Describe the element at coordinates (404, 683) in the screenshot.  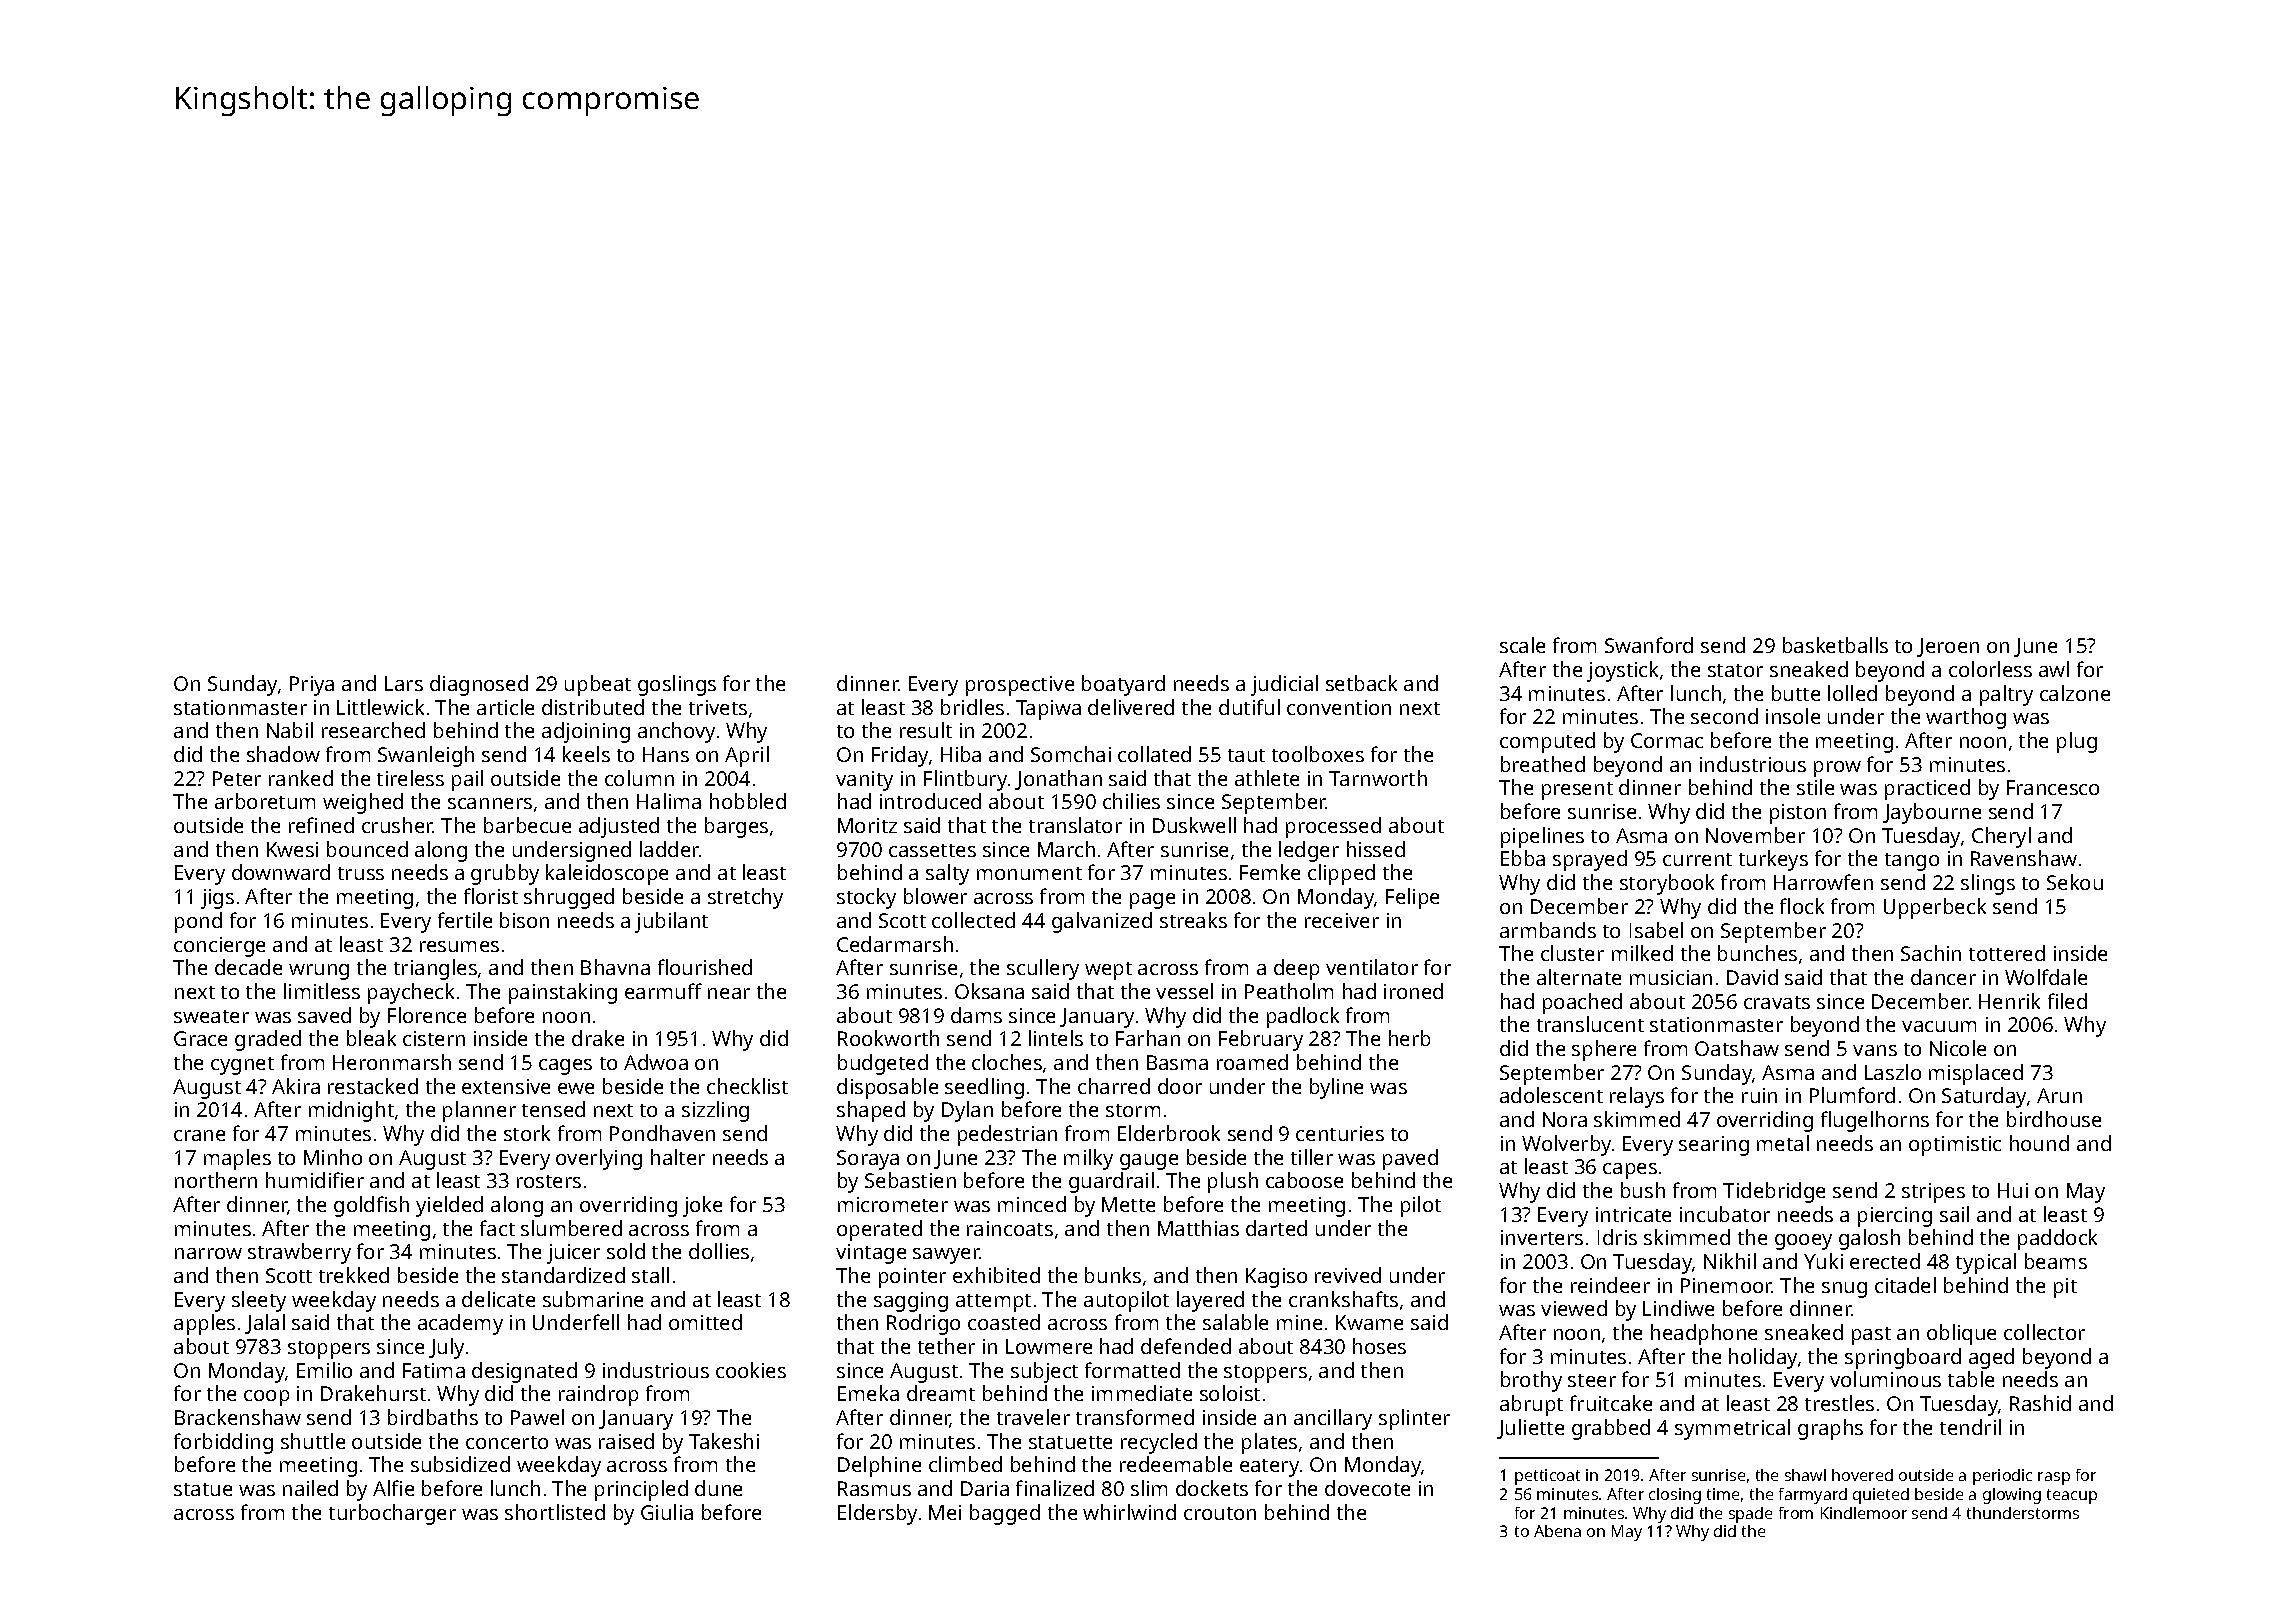
I see `Lars` at that location.
